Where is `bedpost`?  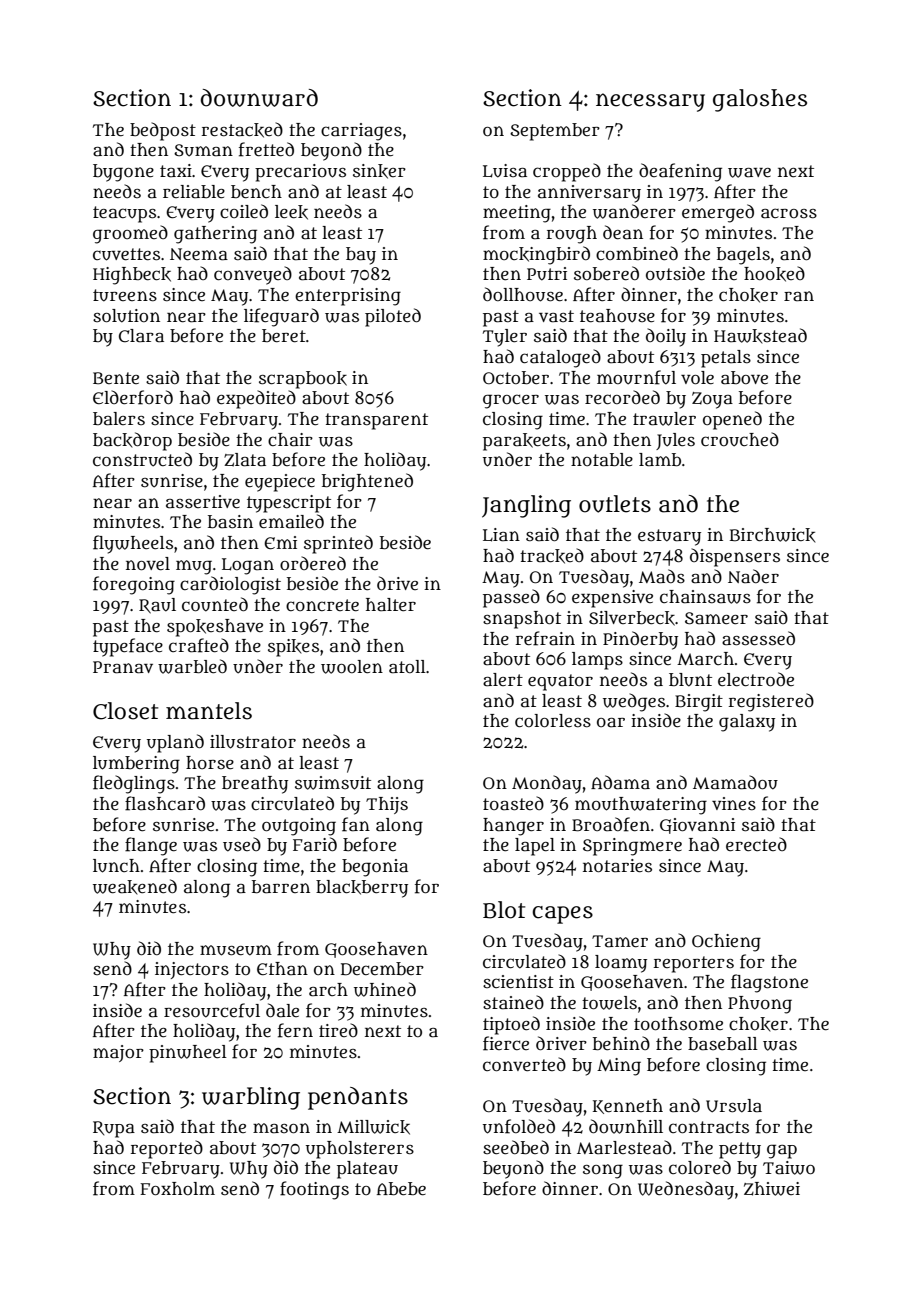 bedpost is located at coordinates (163, 131).
